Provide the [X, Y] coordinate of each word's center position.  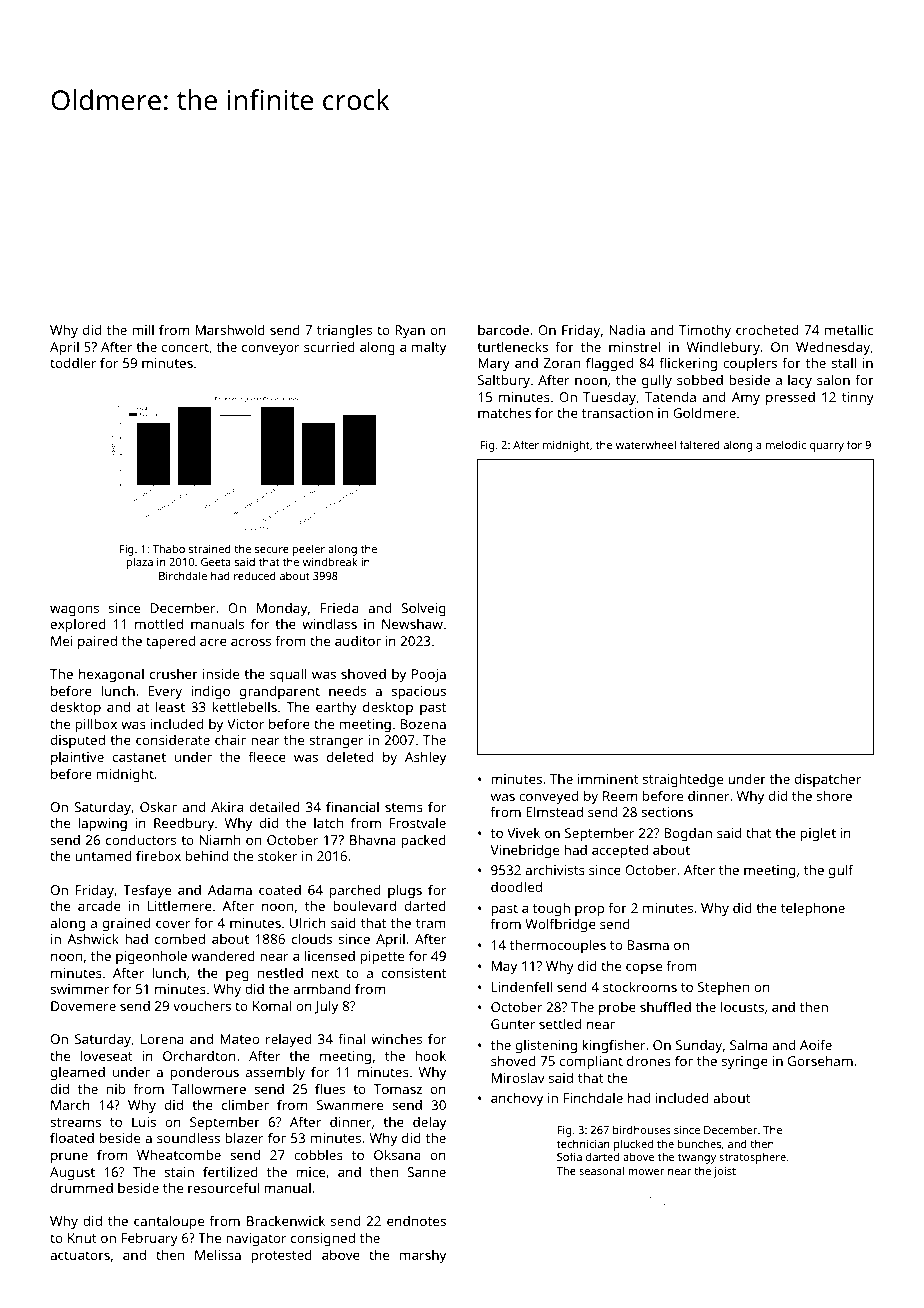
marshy [423, 1256]
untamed [103, 856]
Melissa [218, 1254]
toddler [73, 362]
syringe [745, 1062]
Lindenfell [522, 986]
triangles [344, 331]
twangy [697, 1159]
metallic [849, 329]
